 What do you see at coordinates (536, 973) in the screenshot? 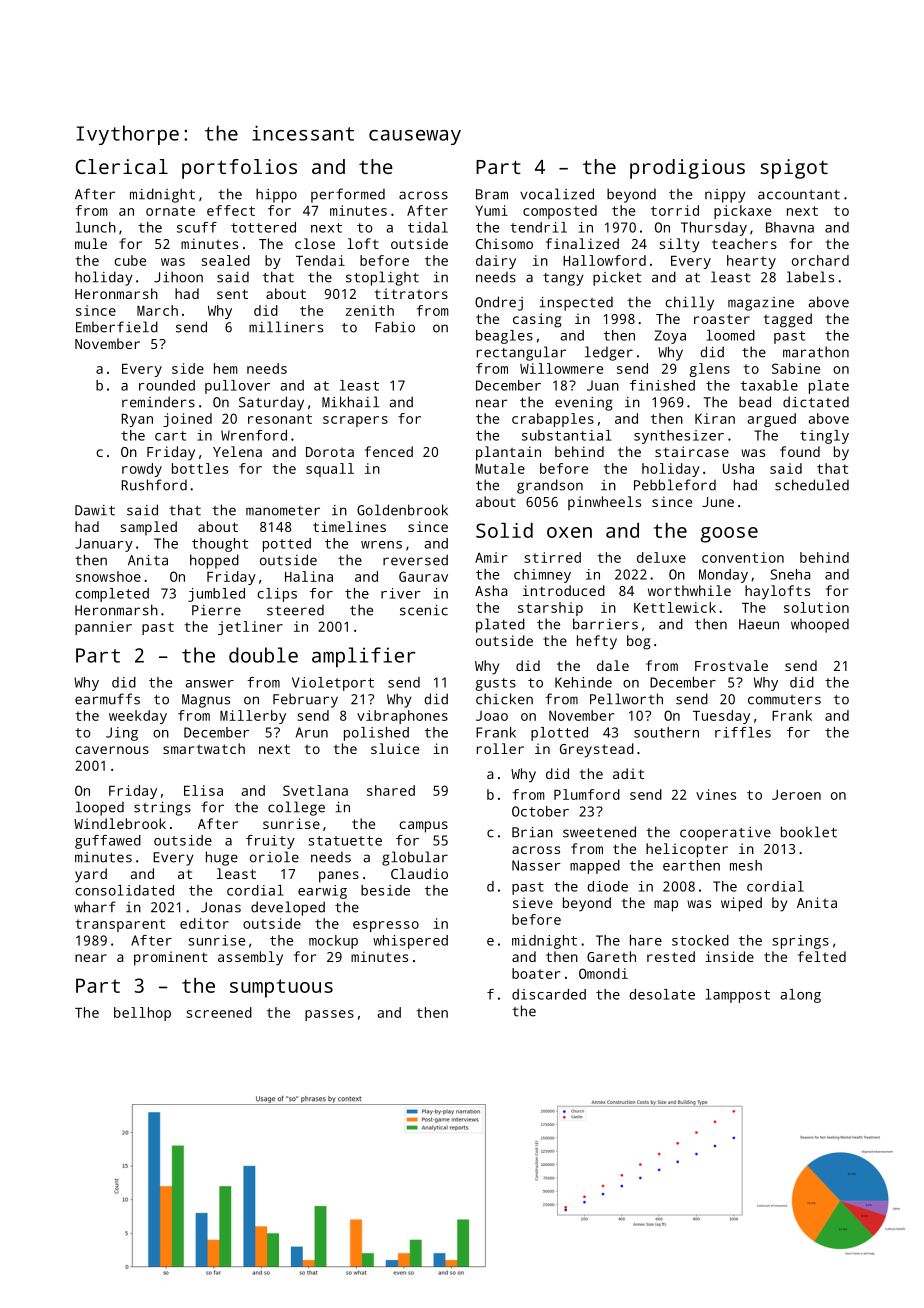
I see `boater` at bounding box center [536, 973].
